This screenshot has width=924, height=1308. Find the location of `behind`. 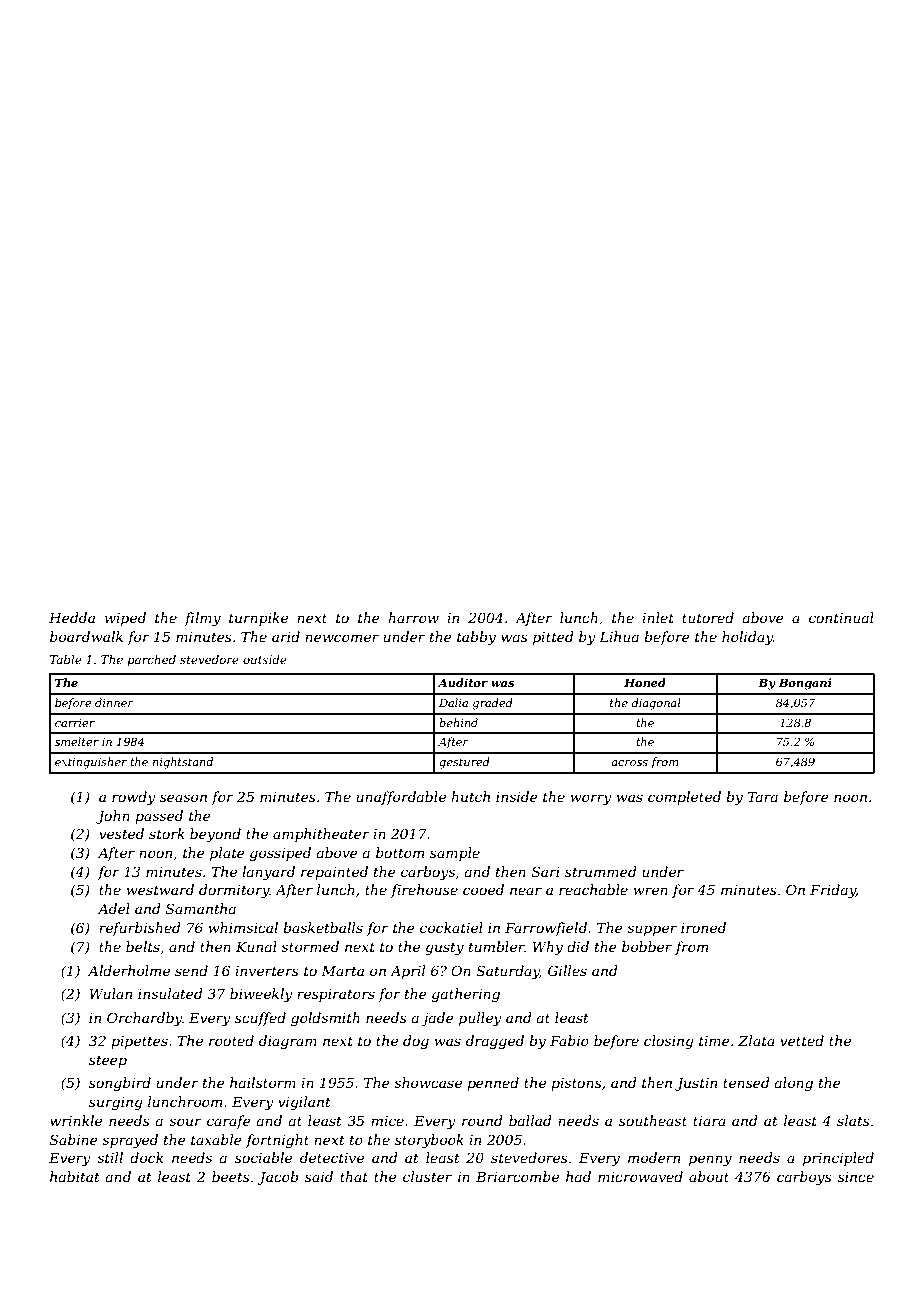

behind is located at coordinates (458, 722).
